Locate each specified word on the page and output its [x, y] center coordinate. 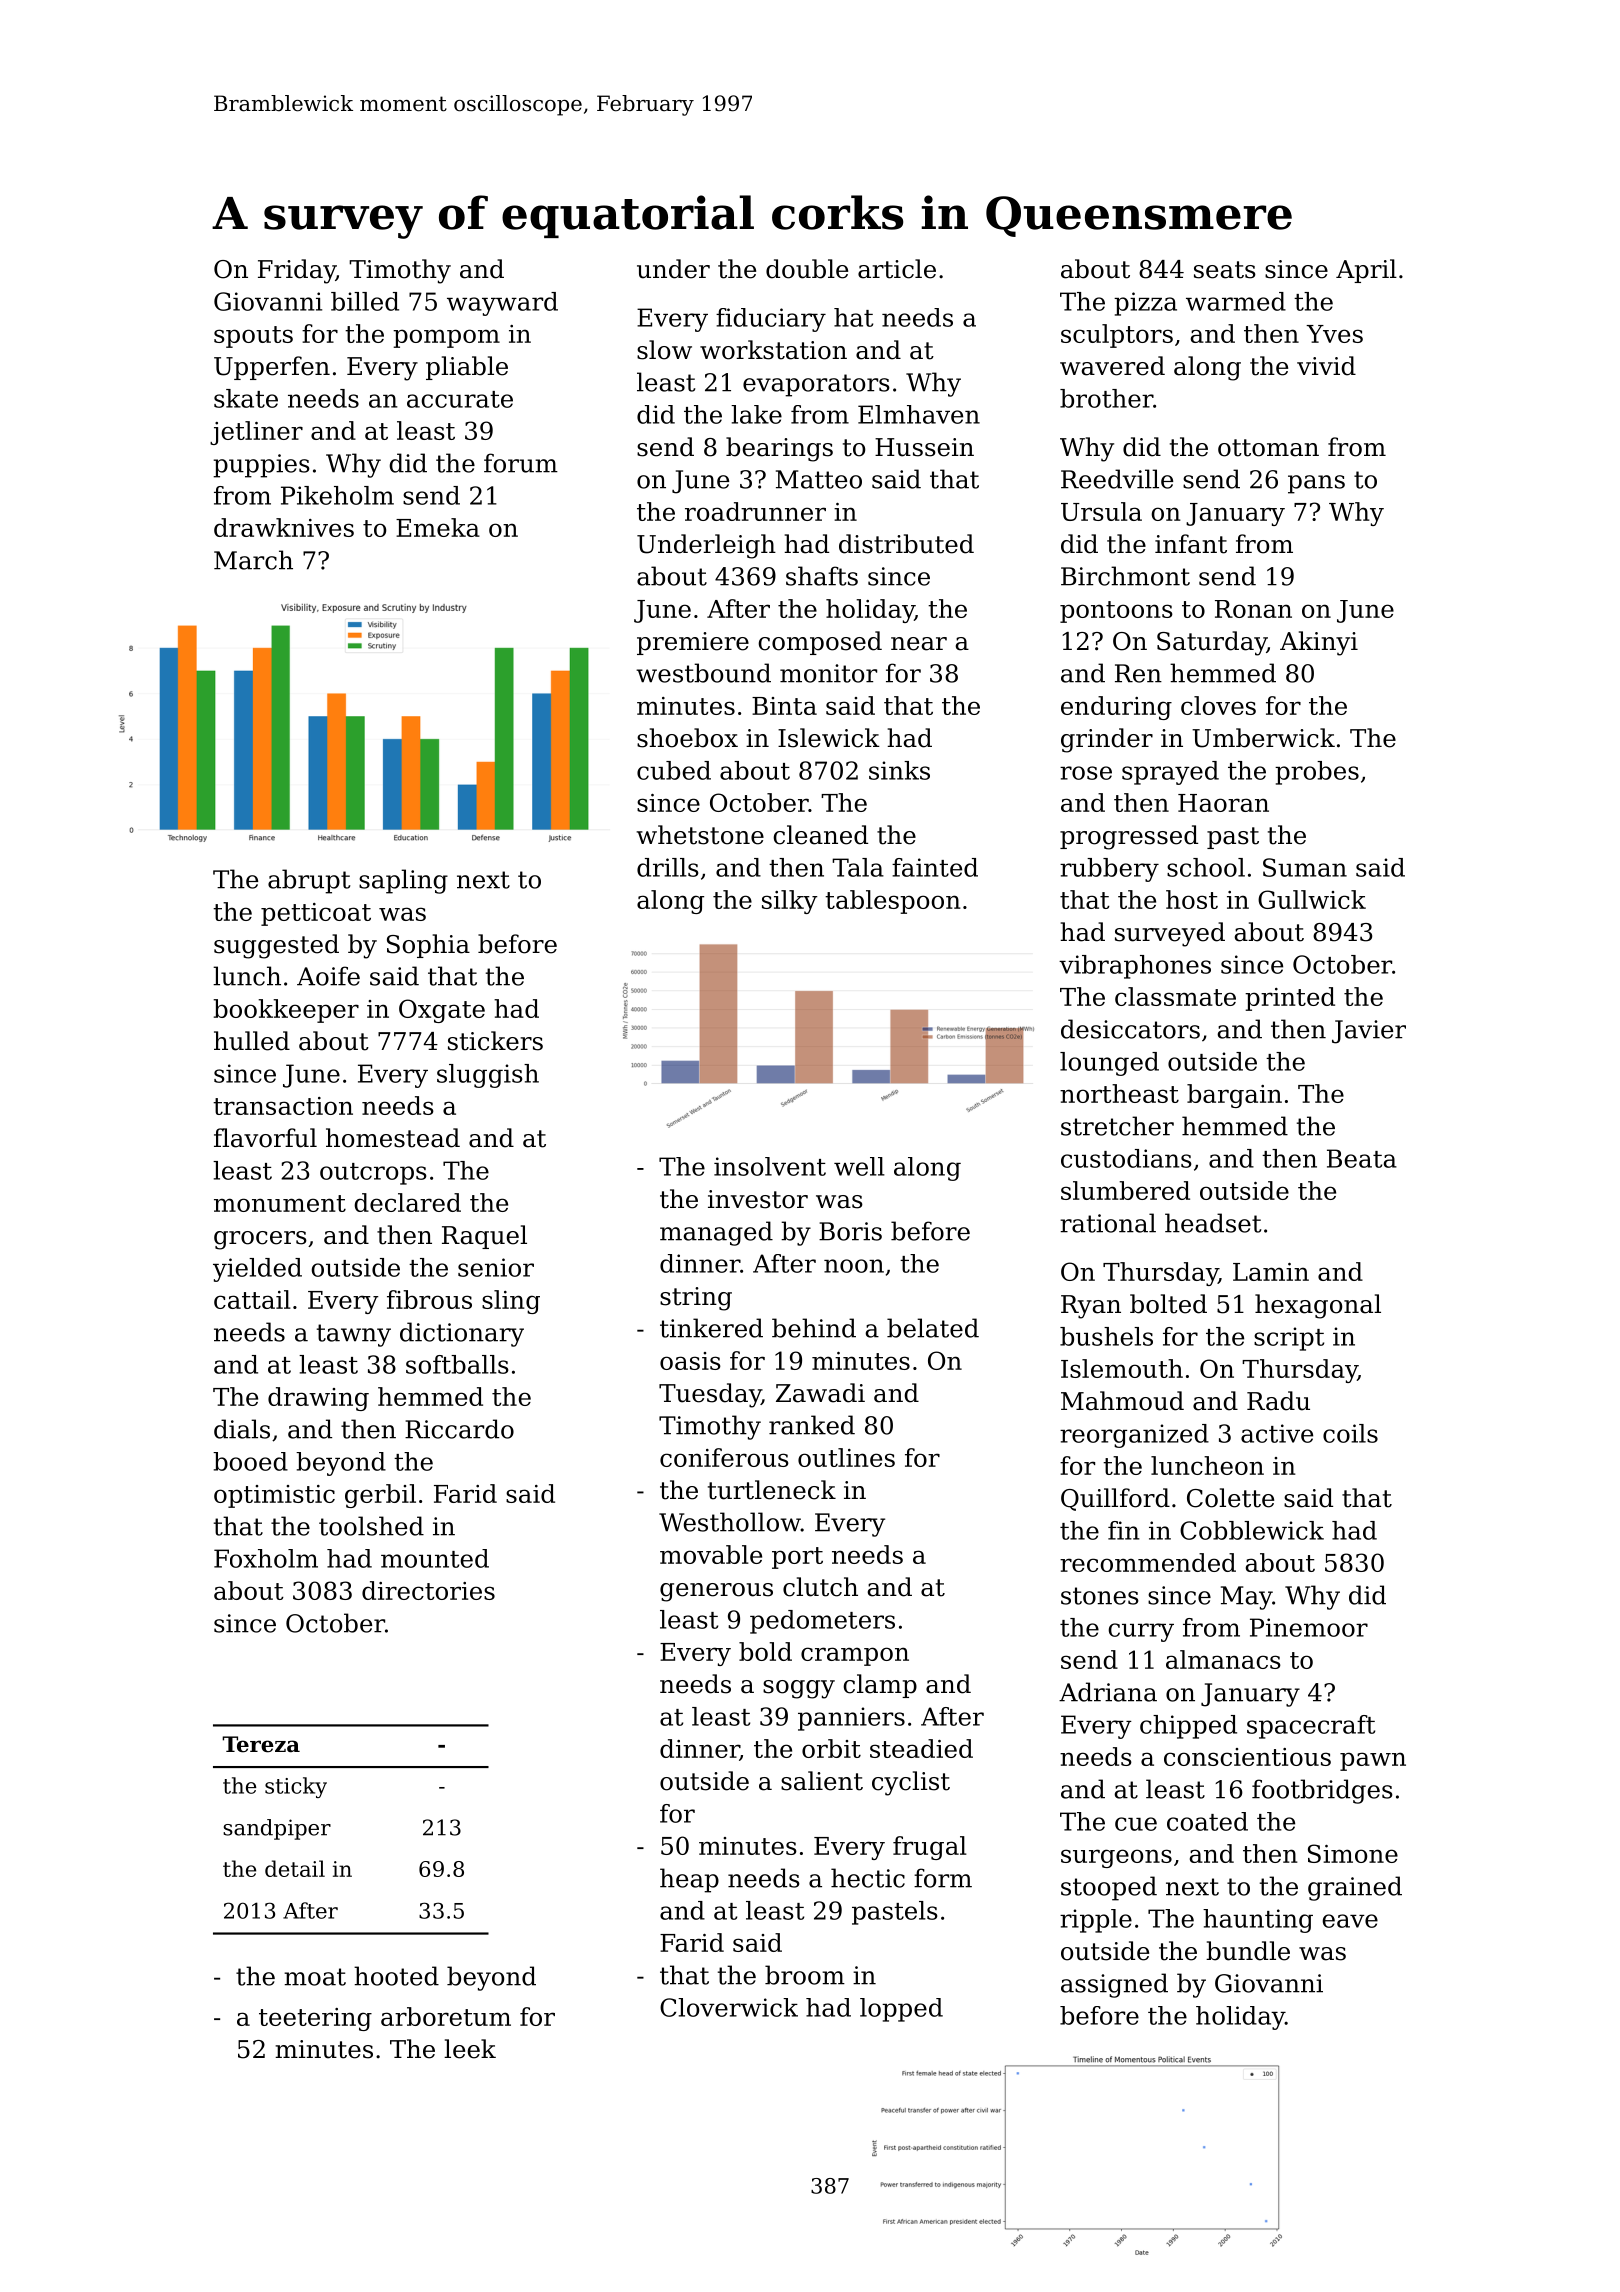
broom [805, 1975]
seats [1225, 270]
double [807, 269]
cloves [1218, 705]
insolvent [770, 1166]
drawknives [284, 527]
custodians [1126, 1158]
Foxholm [266, 1558]
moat [315, 1977]
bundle [1248, 1951]
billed [365, 301]
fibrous [429, 1299]
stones [1100, 1596]
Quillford [1115, 1499]
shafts [822, 576]
